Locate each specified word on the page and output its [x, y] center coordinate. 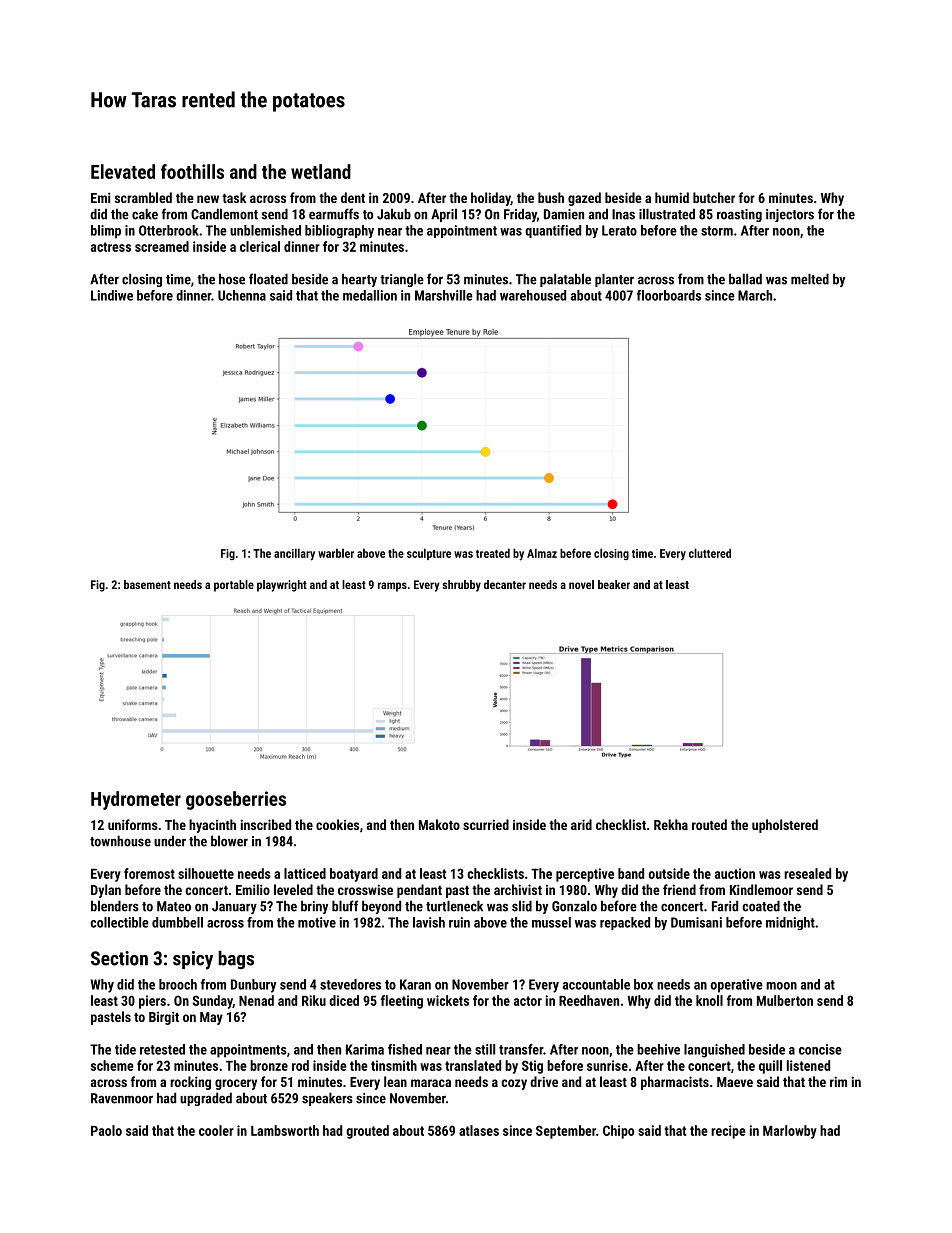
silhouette [206, 873]
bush [551, 197]
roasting [739, 215]
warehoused [533, 295]
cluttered [710, 553]
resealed [807, 873]
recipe [728, 1132]
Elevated [123, 171]
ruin [459, 922]
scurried [486, 824]
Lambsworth [285, 1130]
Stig [532, 1067]
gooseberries [236, 800]
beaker [614, 584]
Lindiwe [112, 295]
